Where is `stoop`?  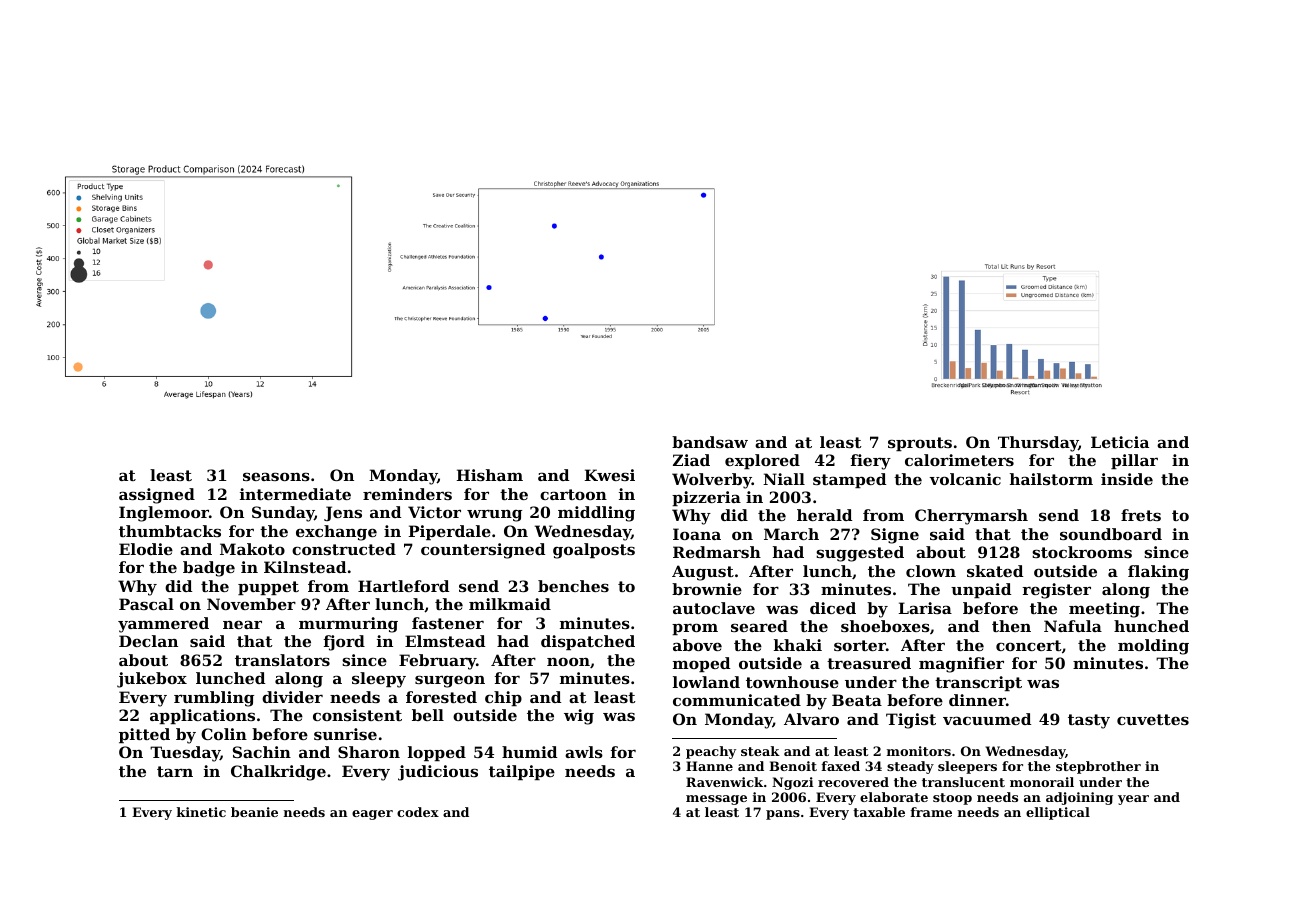
stoop is located at coordinates (952, 799).
